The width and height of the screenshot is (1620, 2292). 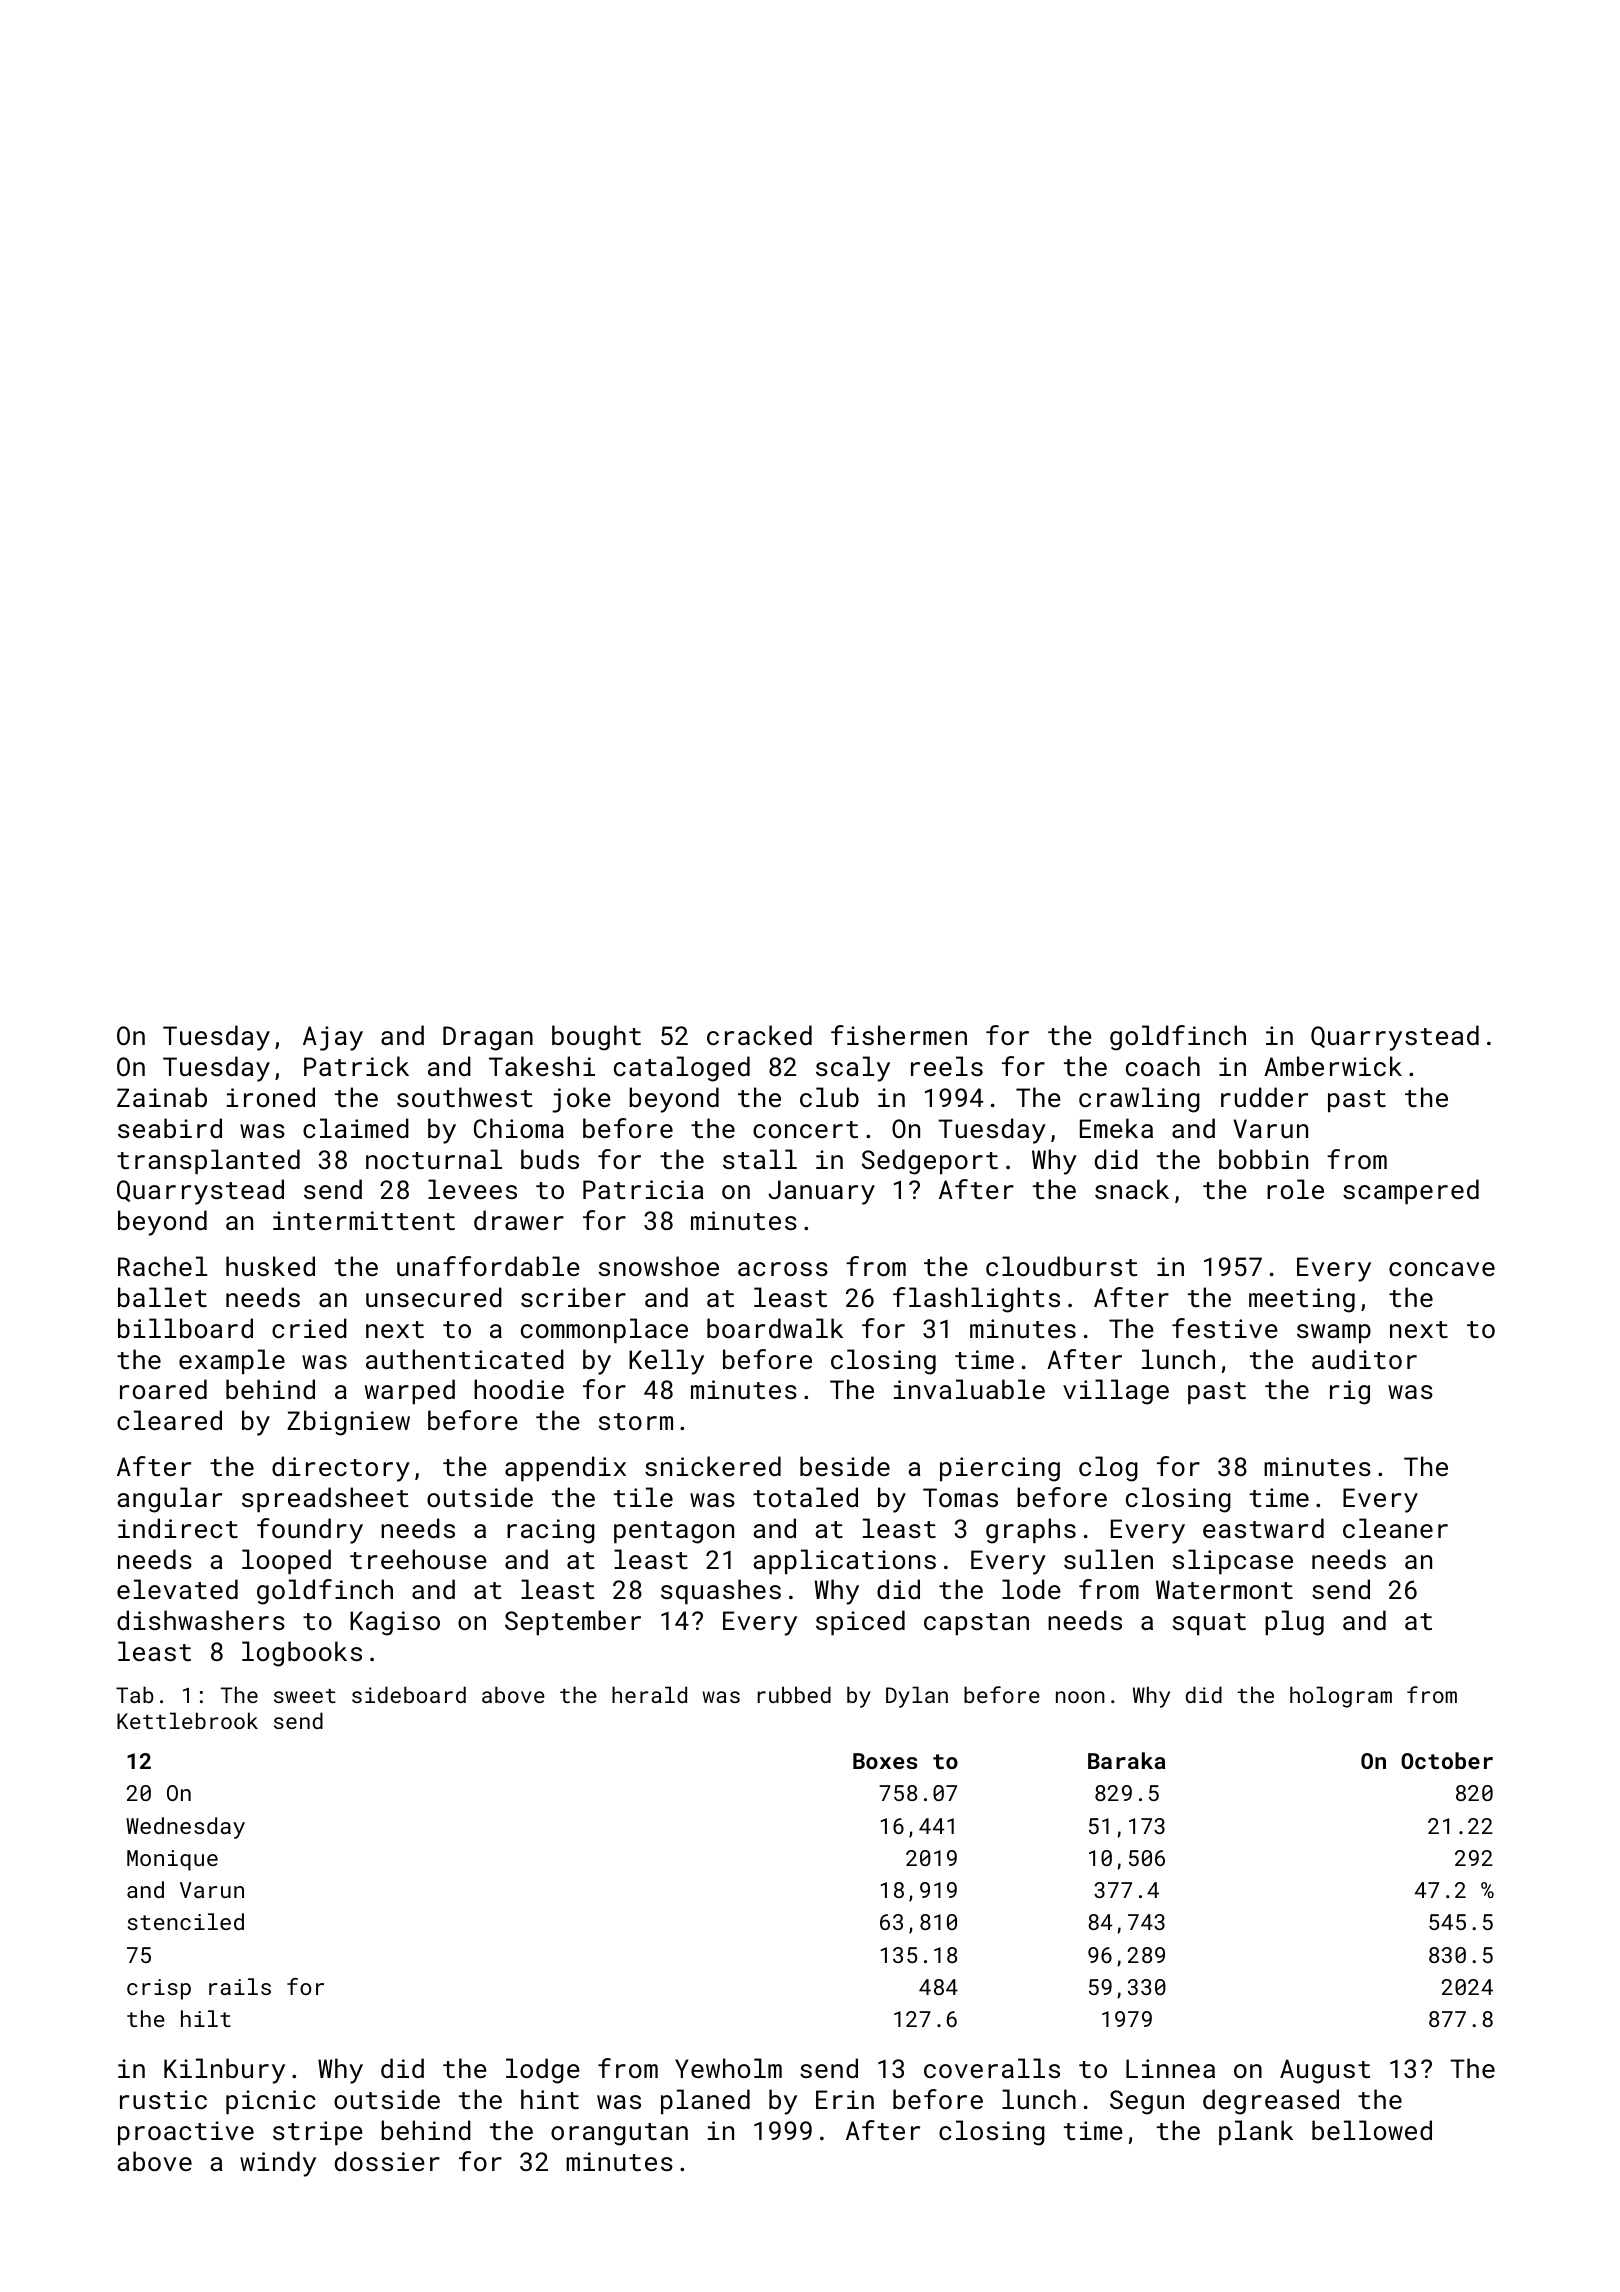 What do you see at coordinates (1294, 1623) in the screenshot?
I see `plug` at bounding box center [1294, 1623].
